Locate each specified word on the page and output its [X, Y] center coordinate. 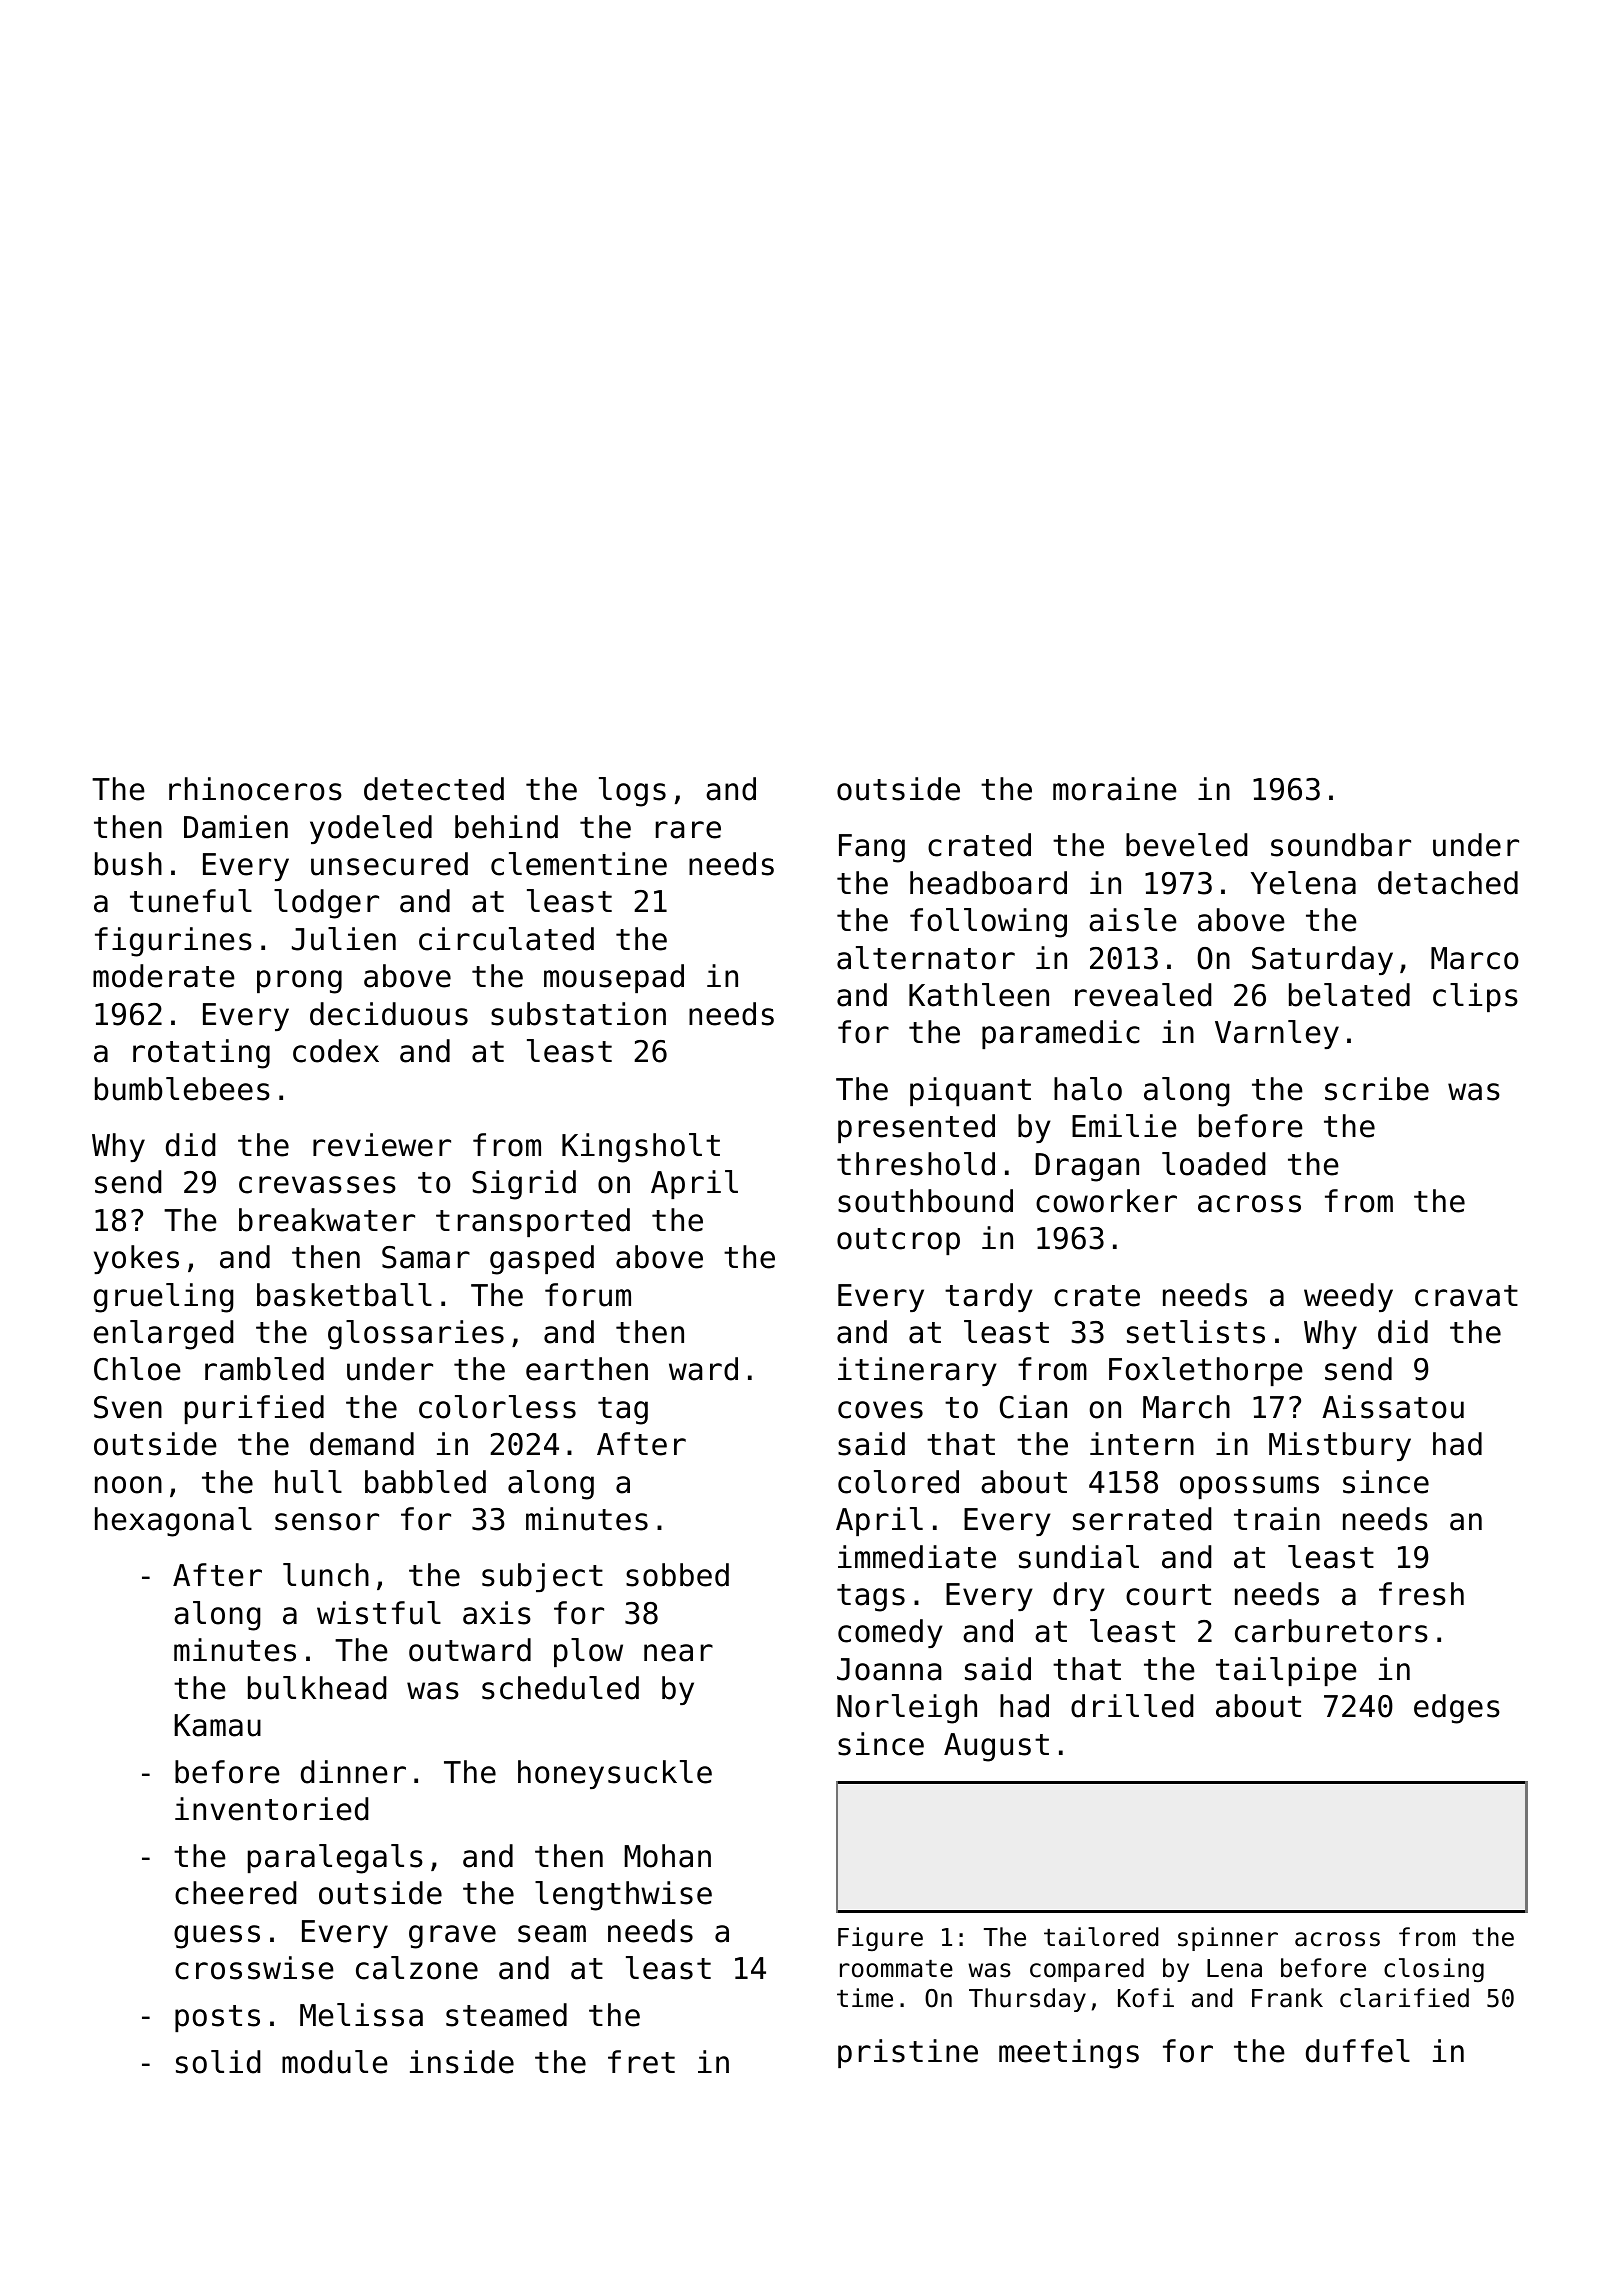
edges [1457, 1709]
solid [218, 2062]
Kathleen [979, 995]
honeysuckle [615, 1774]
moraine [1115, 789]
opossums [1249, 1487]
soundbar [1341, 845]
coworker [1106, 1201]
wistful [379, 1613]
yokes [136, 1259]
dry [1079, 1596]
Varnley [1277, 1034]
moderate [164, 976]
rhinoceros [255, 789]
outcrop [898, 1241]
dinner [353, 1772]
